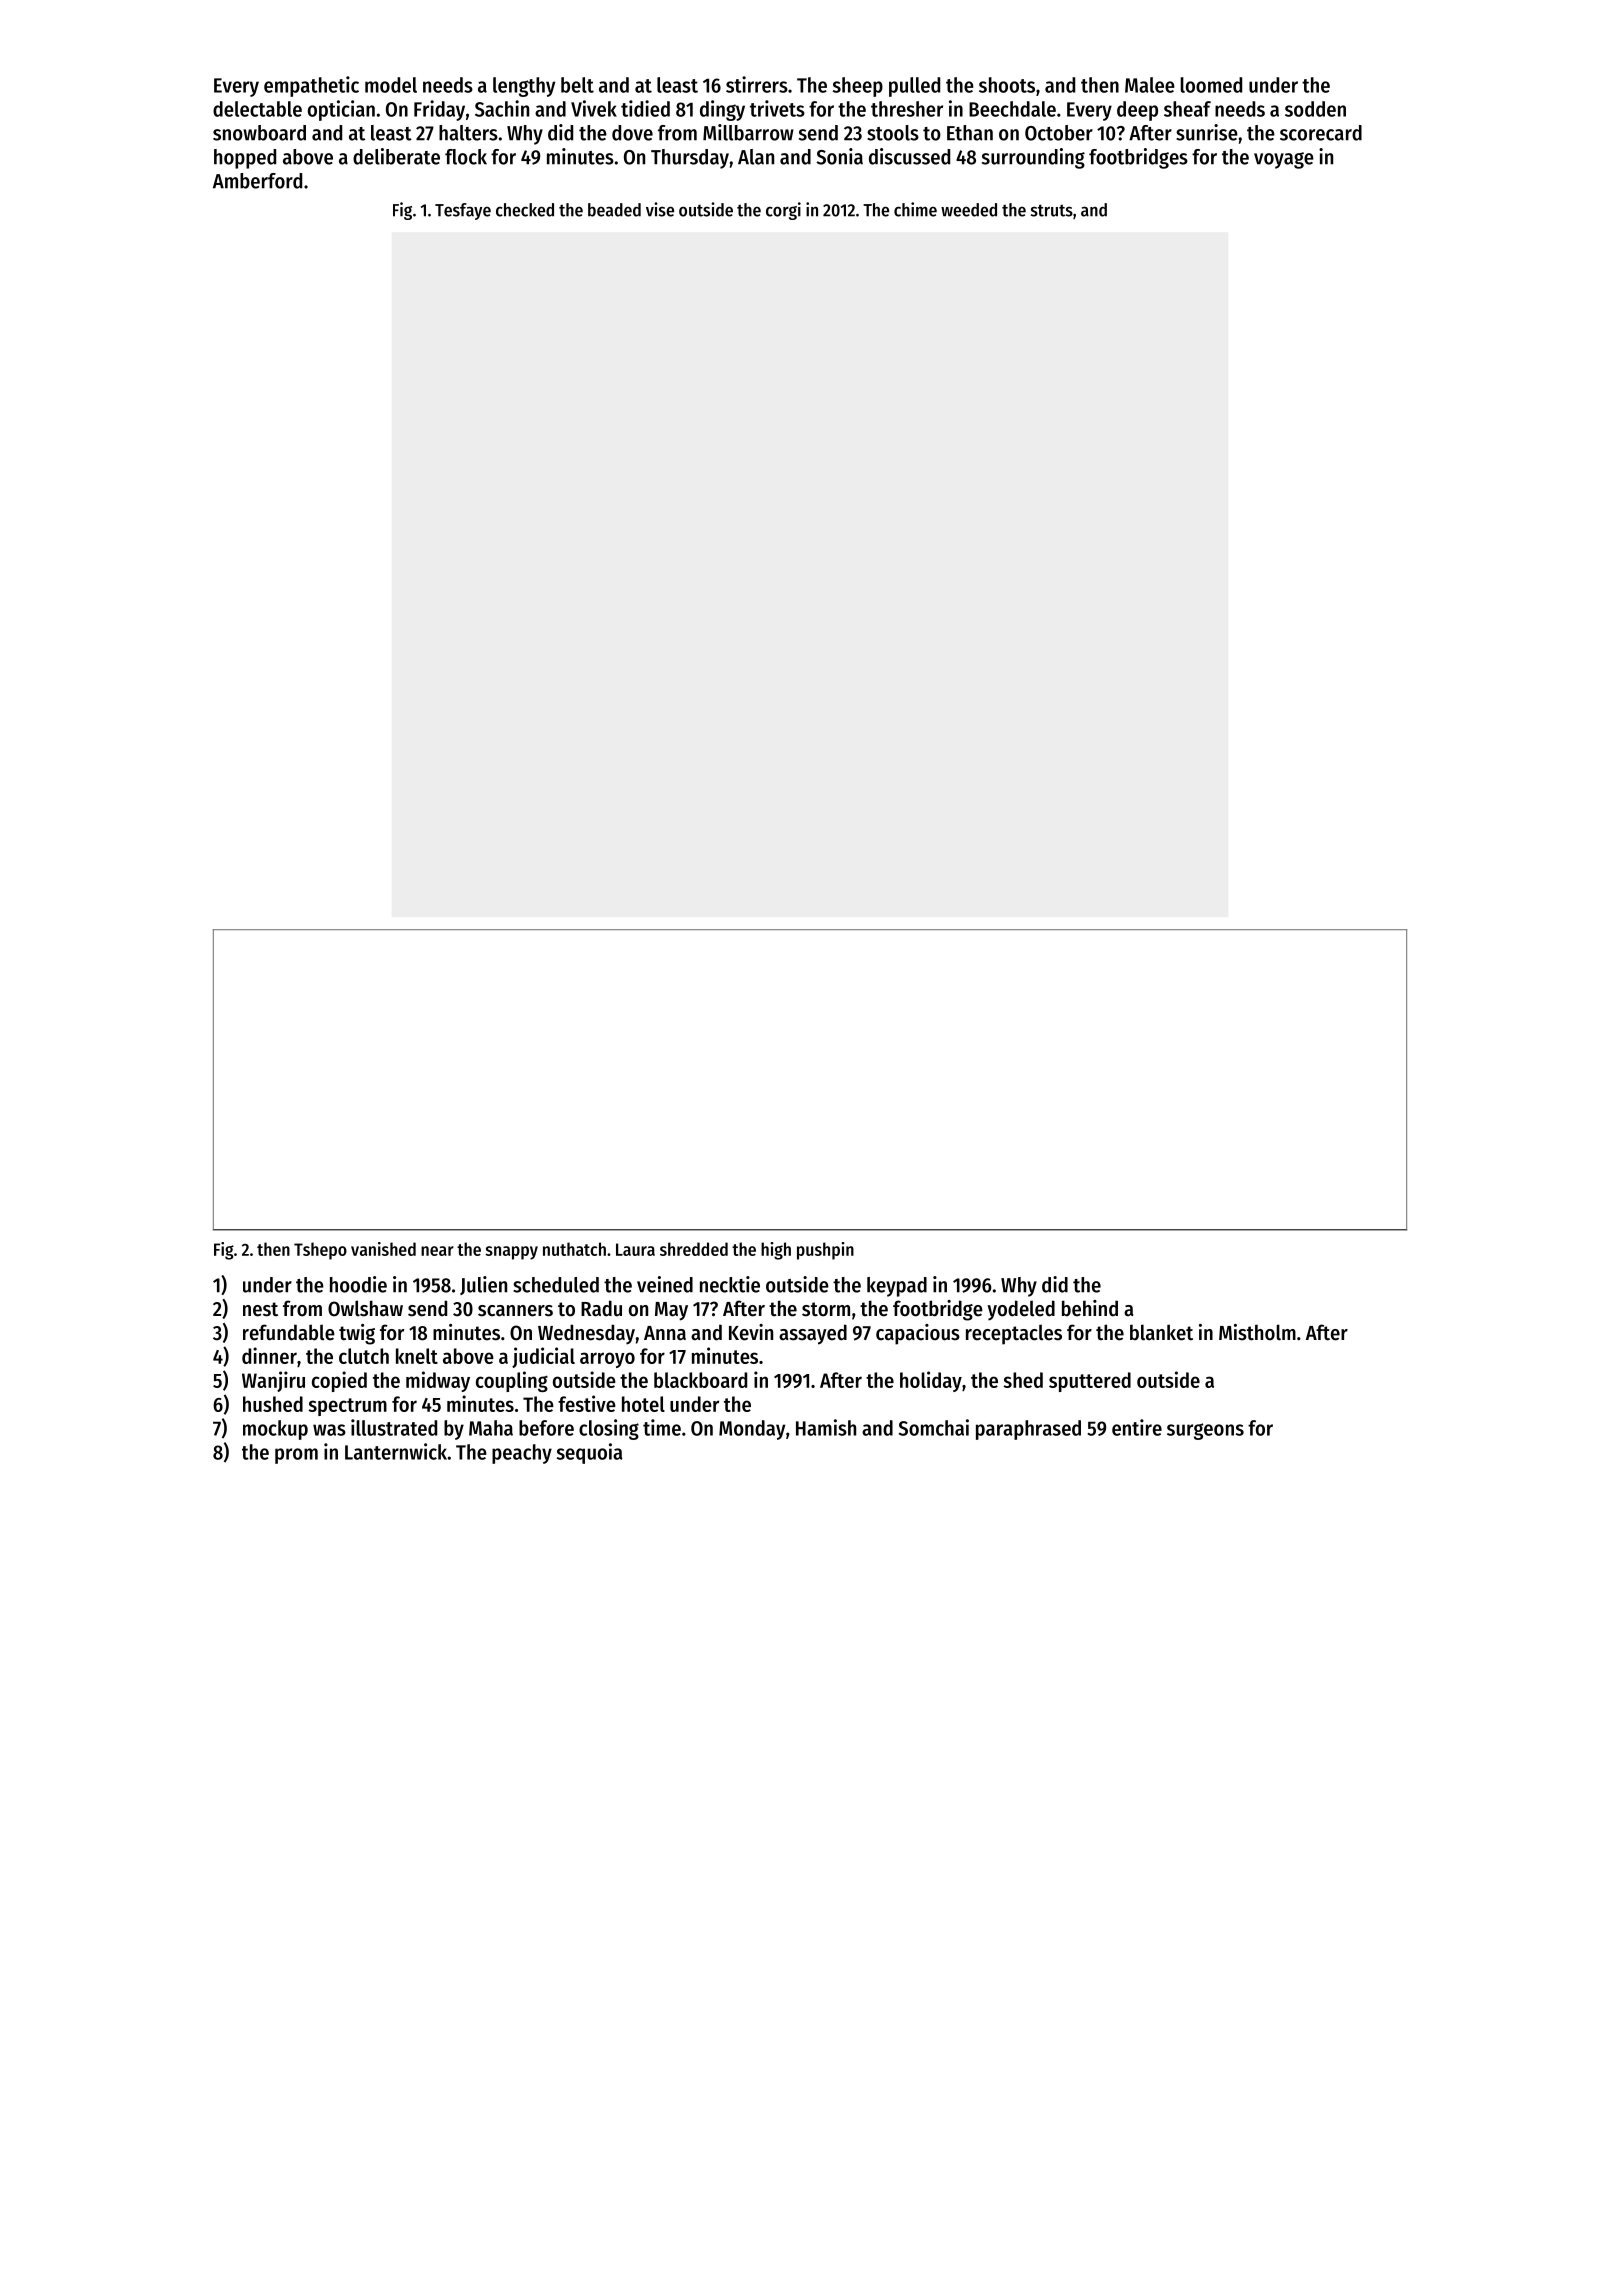 The image size is (1620, 2292). What do you see at coordinates (614, 210) in the screenshot?
I see `beaded` at bounding box center [614, 210].
